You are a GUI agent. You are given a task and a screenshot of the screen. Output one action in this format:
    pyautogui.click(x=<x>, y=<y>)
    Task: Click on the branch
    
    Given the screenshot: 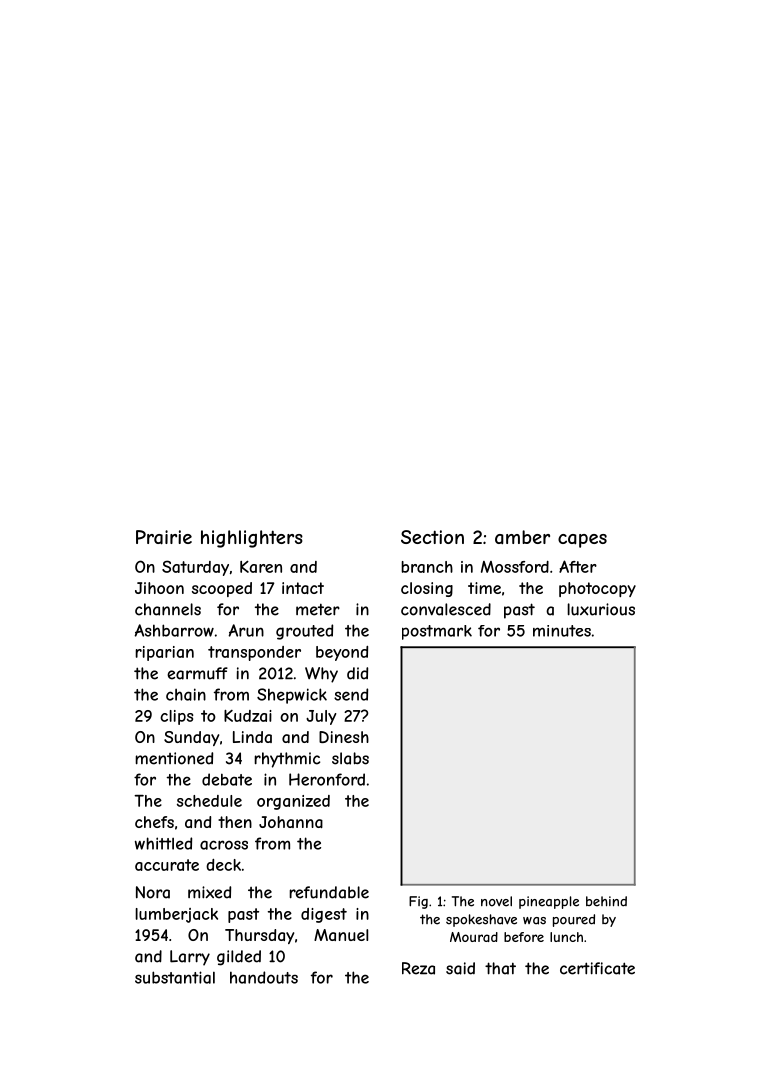 What is the action you would take?
    pyautogui.click(x=427, y=567)
